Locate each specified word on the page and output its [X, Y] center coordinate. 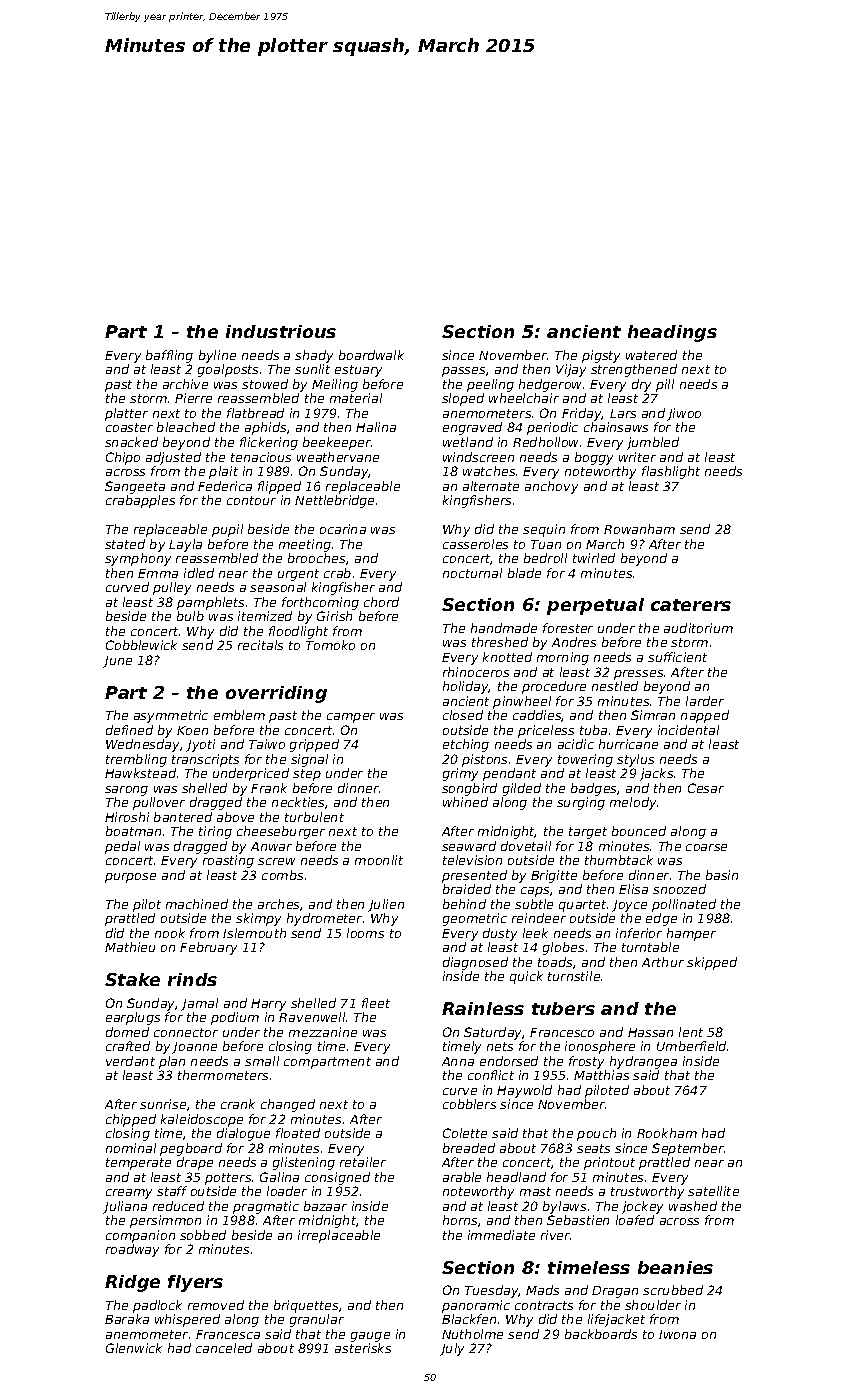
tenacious [261, 457]
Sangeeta [135, 487]
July [452, 1349]
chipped [131, 1120]
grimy [460, 774]
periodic [552, 428]
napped [705, 716]
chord [381, 602]
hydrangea [643, 1062]
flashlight [671, 472]
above [235, 817]
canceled [224, 1348]
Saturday [493, 1033]
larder [705, 701]
